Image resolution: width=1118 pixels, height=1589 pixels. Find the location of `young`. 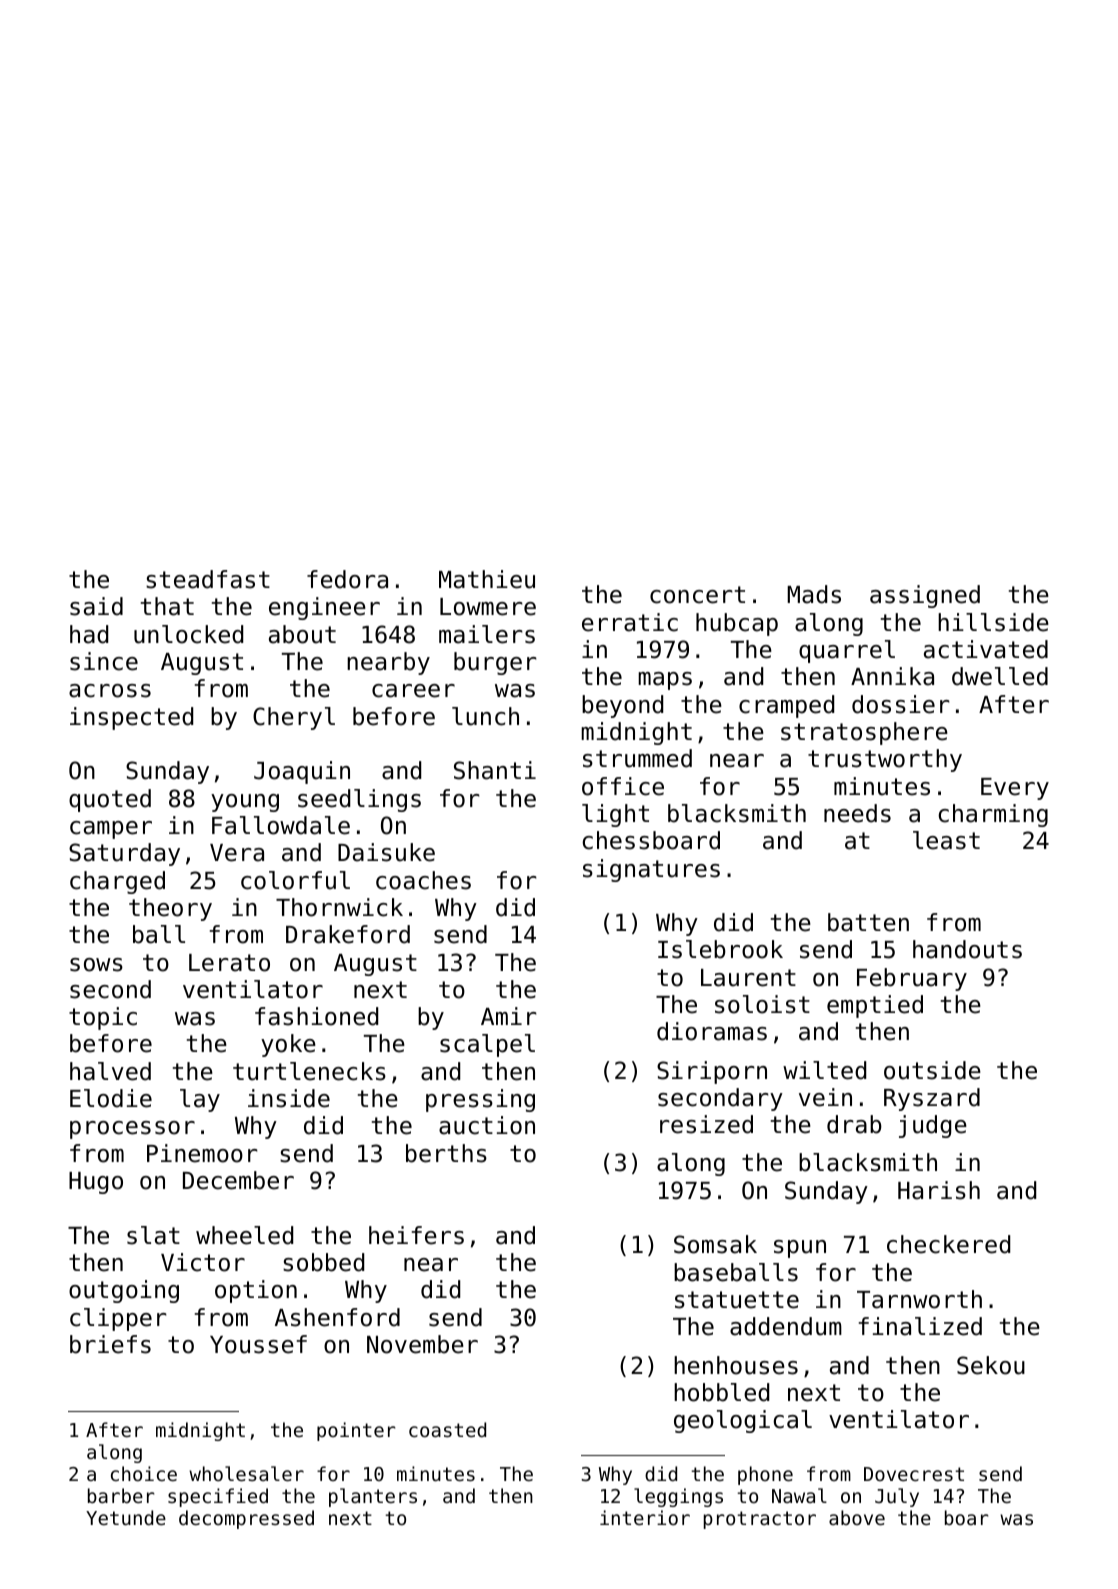

young is located at coordinates (245, 803).
